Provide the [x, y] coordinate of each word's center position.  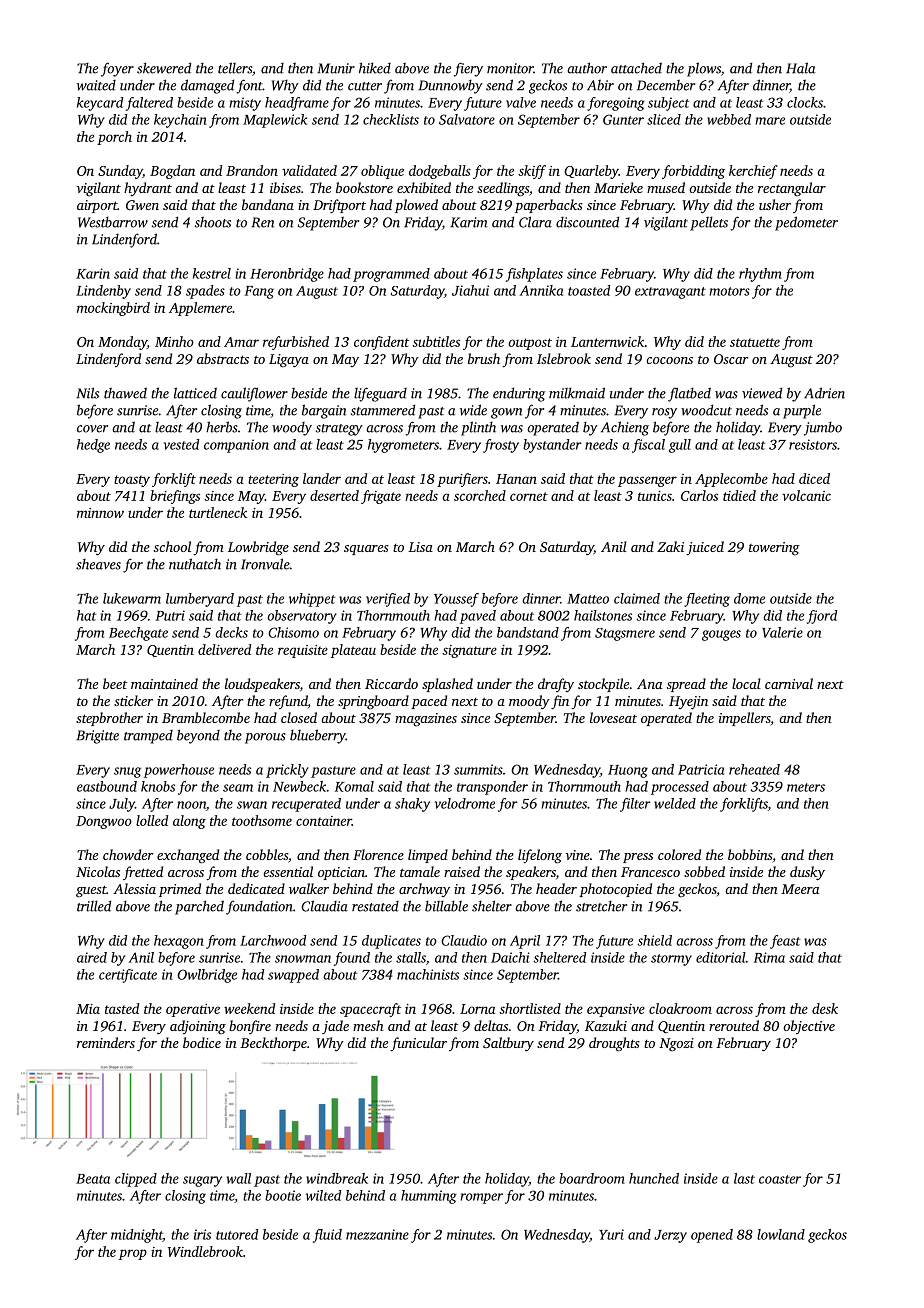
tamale [420, 871]
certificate [128, 976]
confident [381, 343]
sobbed [704, 871]
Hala [800, 68]
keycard [100, 104]
